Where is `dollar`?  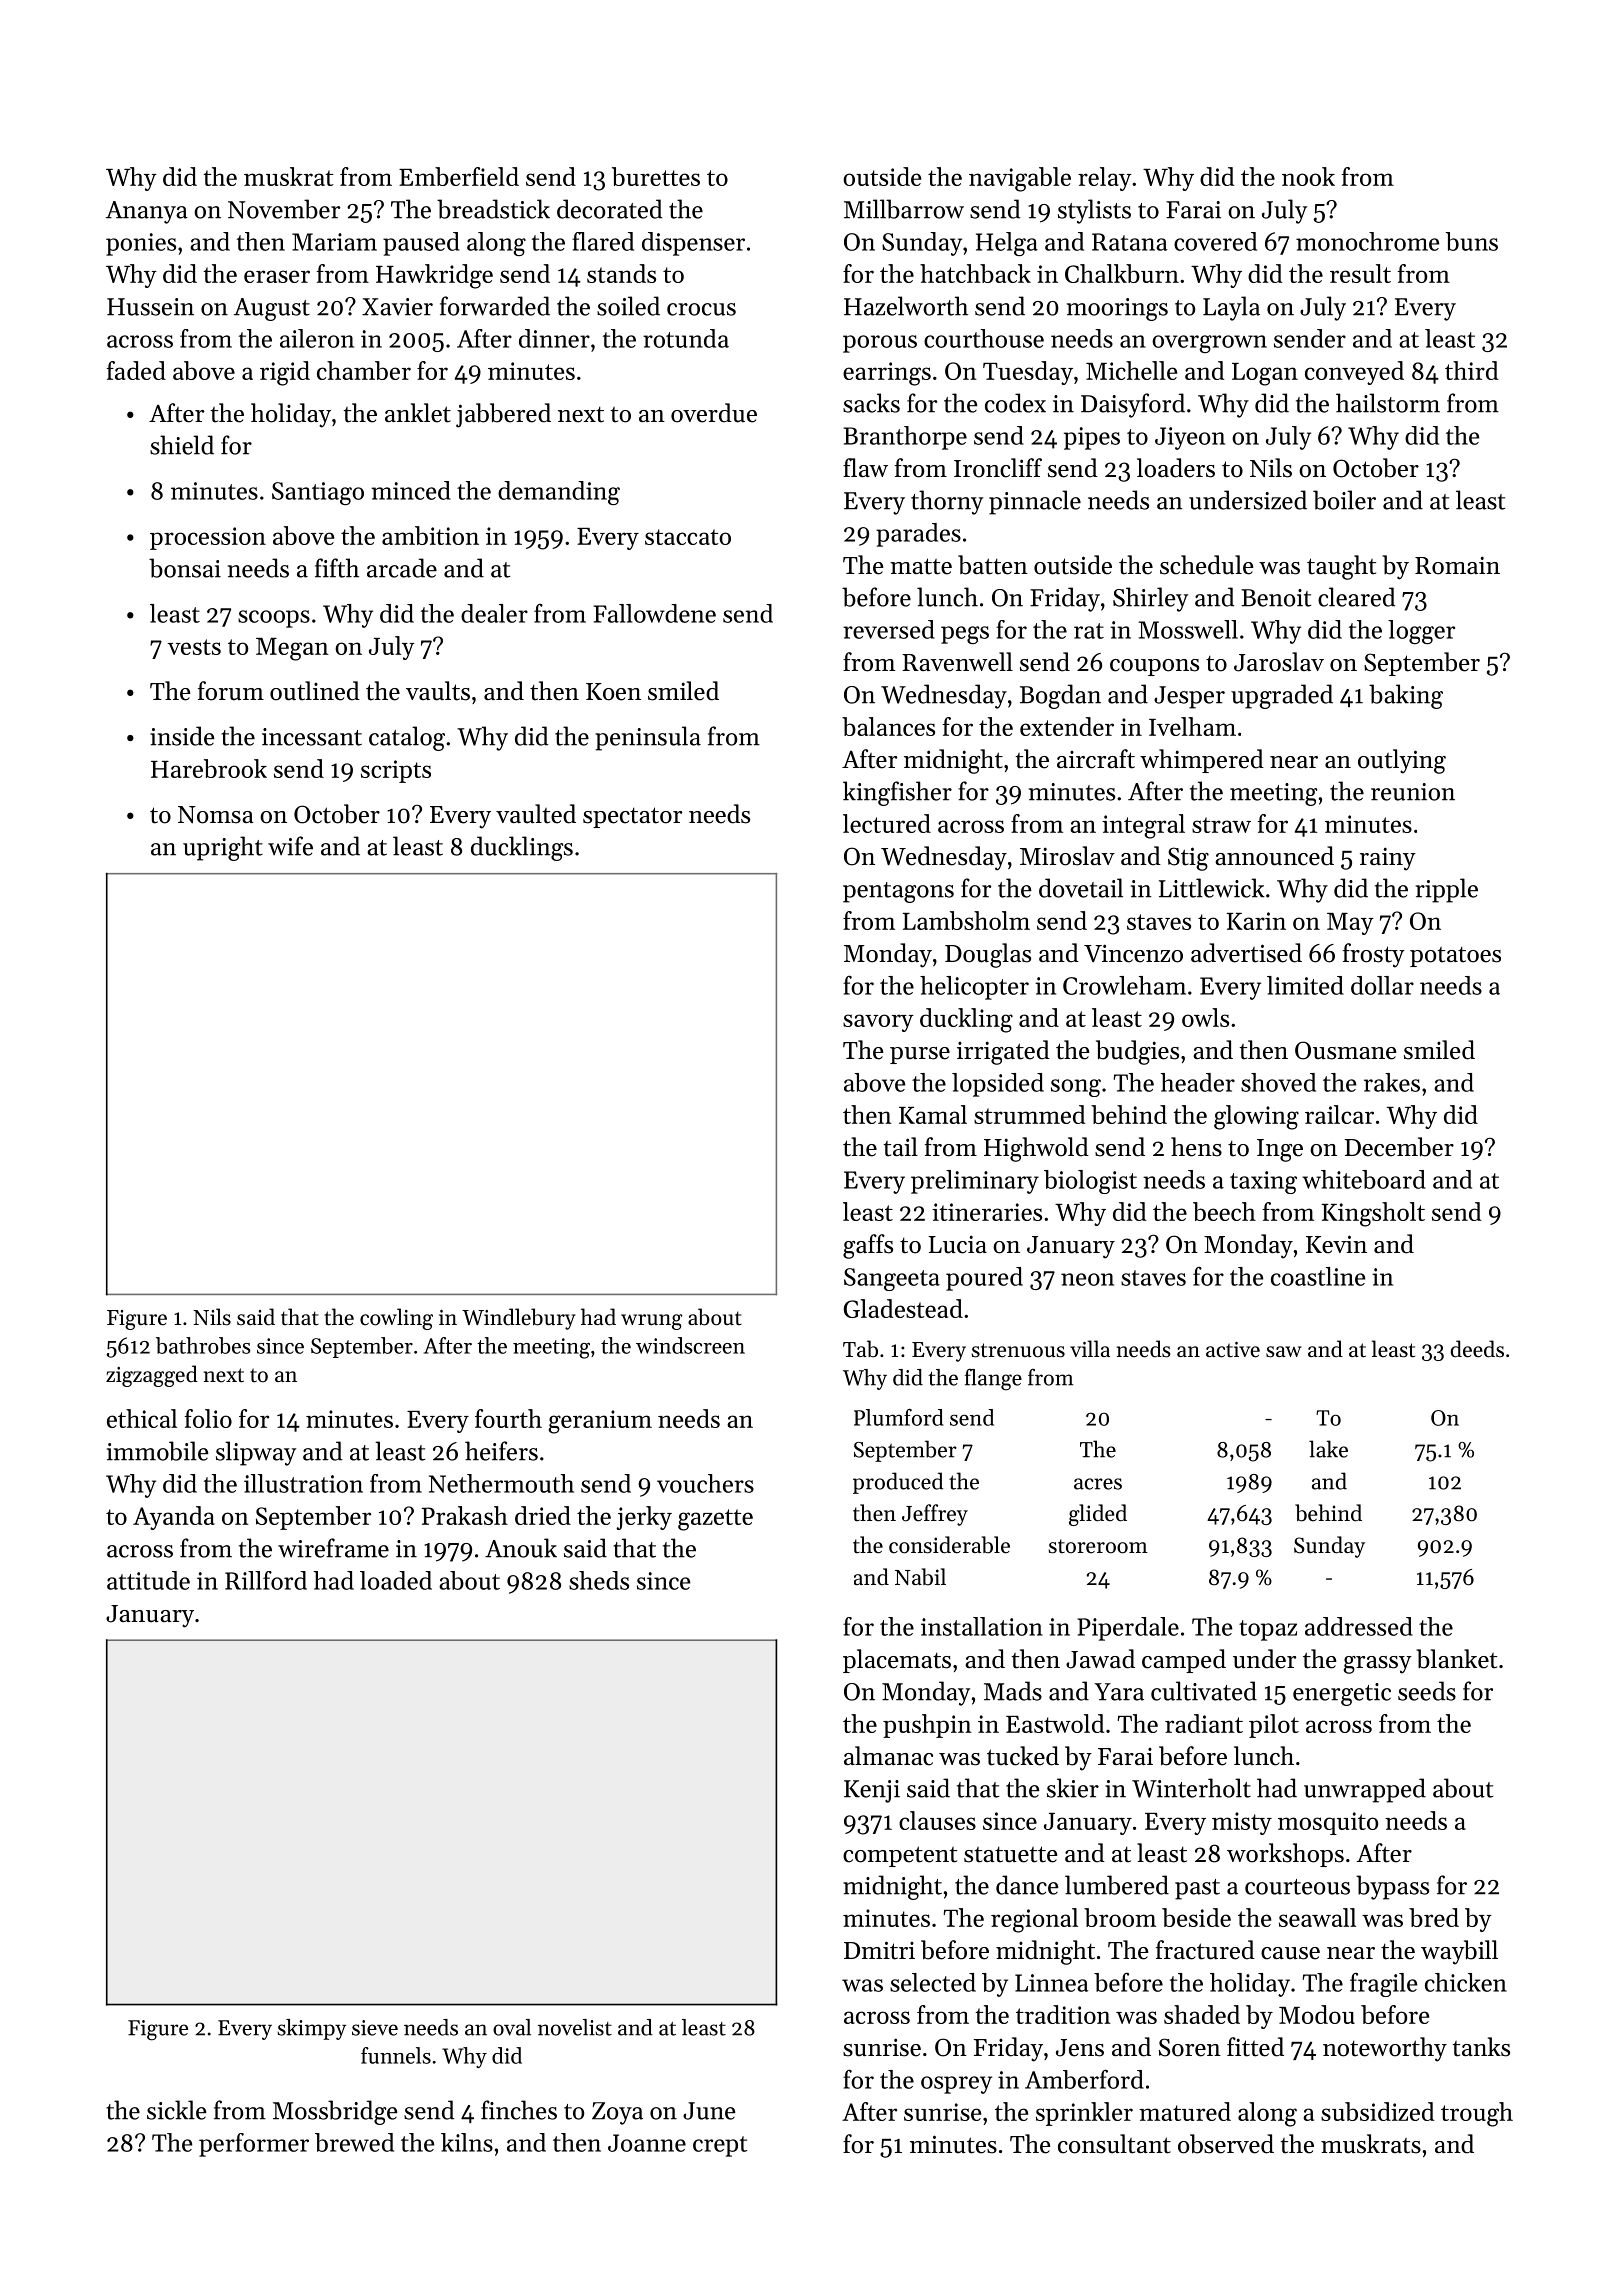
dollar is located at coordinates (1382, 985).
